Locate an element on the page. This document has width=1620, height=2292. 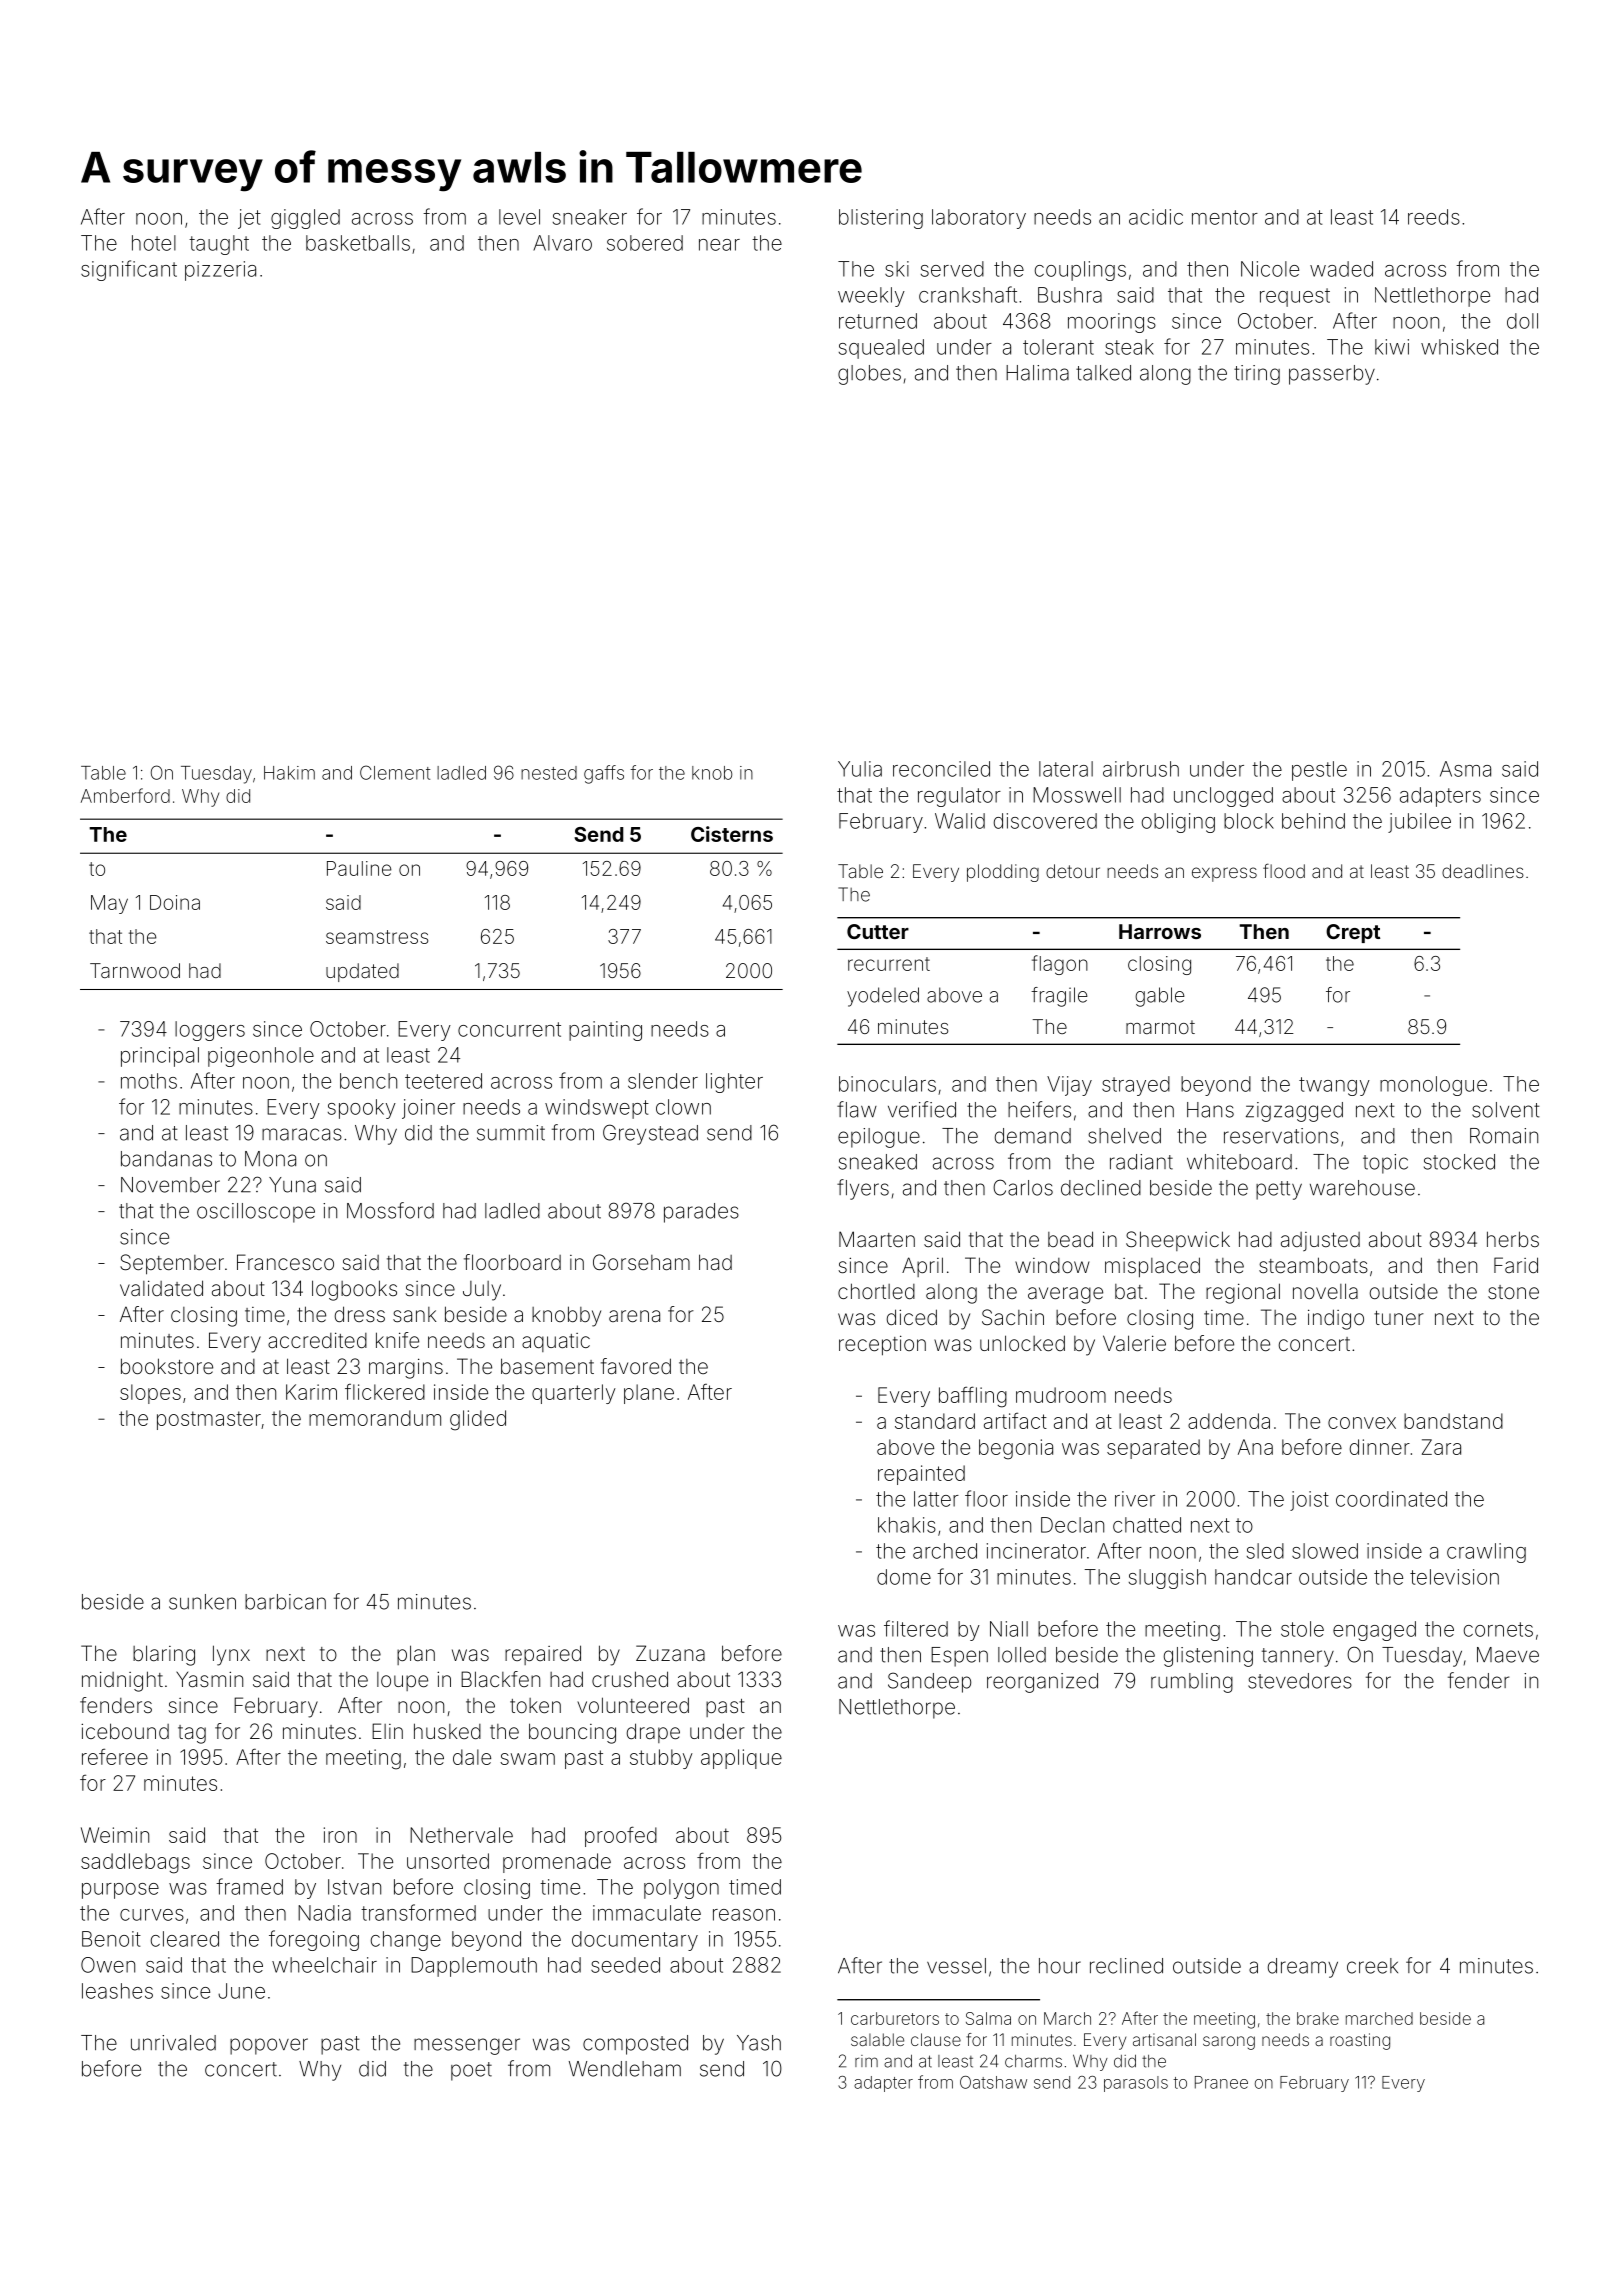
reeds is located at coordinates (1434, 217).
